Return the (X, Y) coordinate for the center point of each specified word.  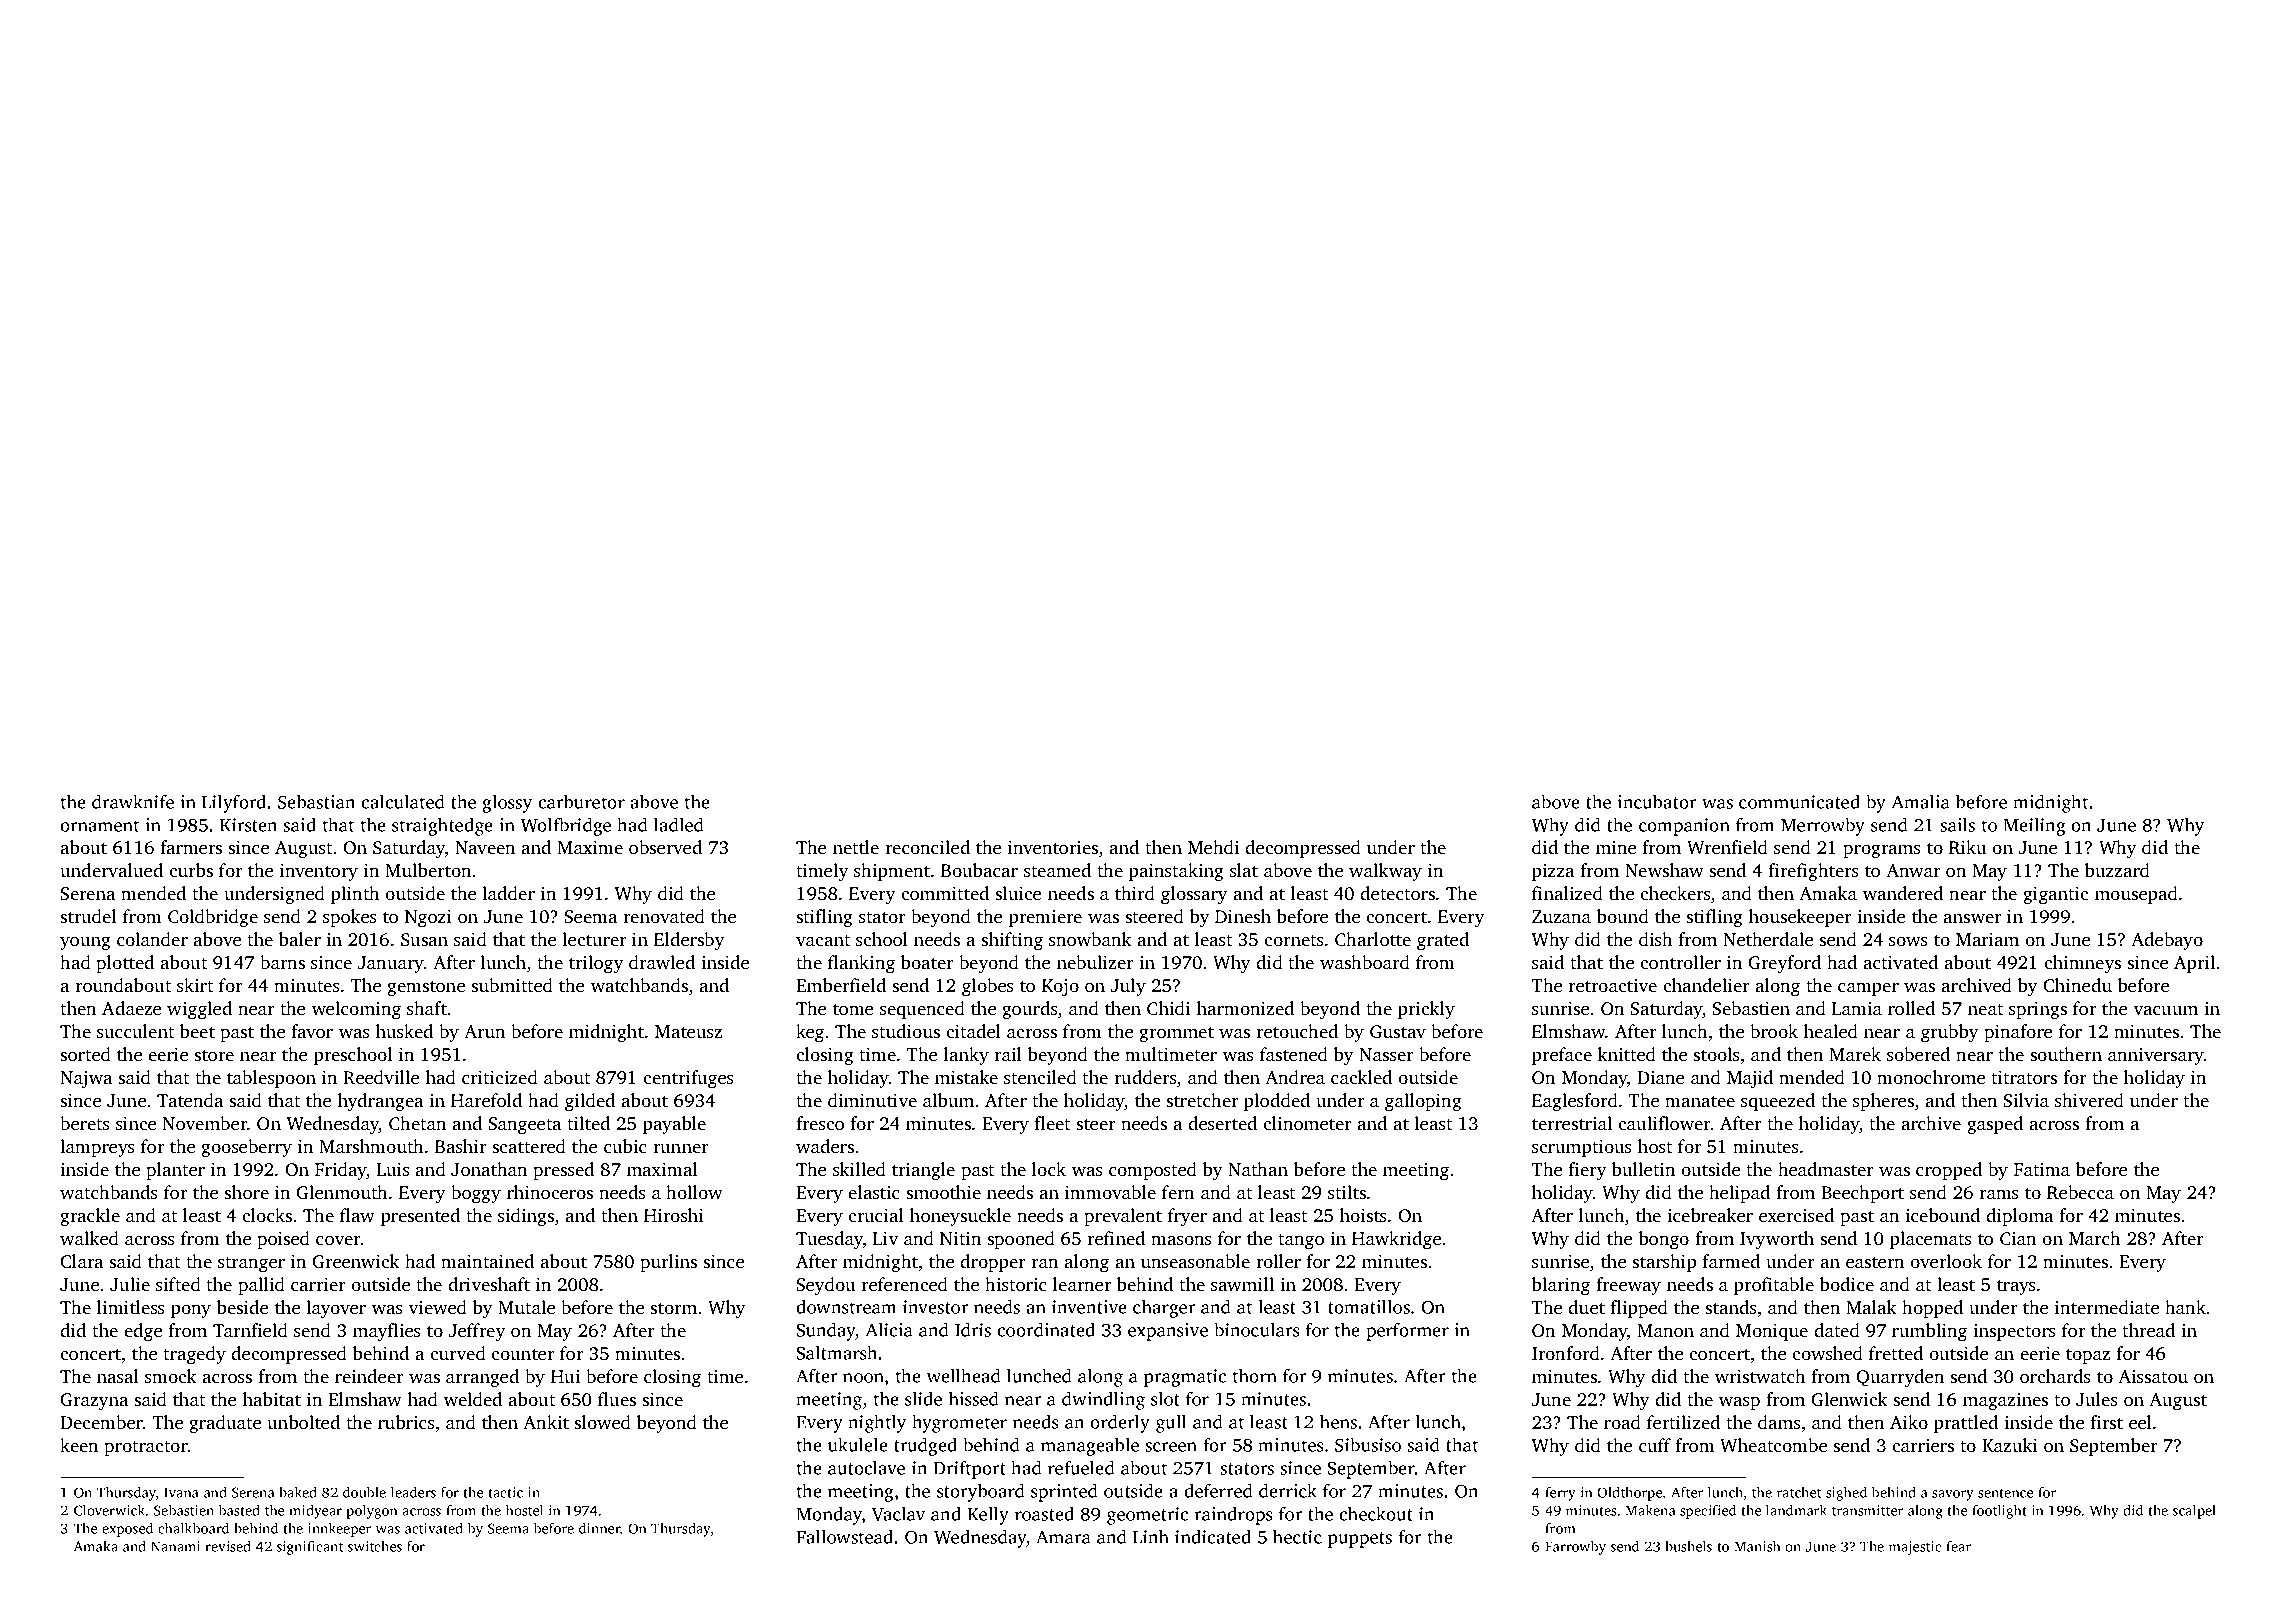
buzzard (2117, 870)
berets (85, 1123)
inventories (1053, 847)
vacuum (2166, 1010)
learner (1082, 1284)
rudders (1145, 1077)
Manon (1665, 1330)
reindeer (369, 1376)
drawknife (133, 802)
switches (375, 1546)
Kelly (988, 1515)
